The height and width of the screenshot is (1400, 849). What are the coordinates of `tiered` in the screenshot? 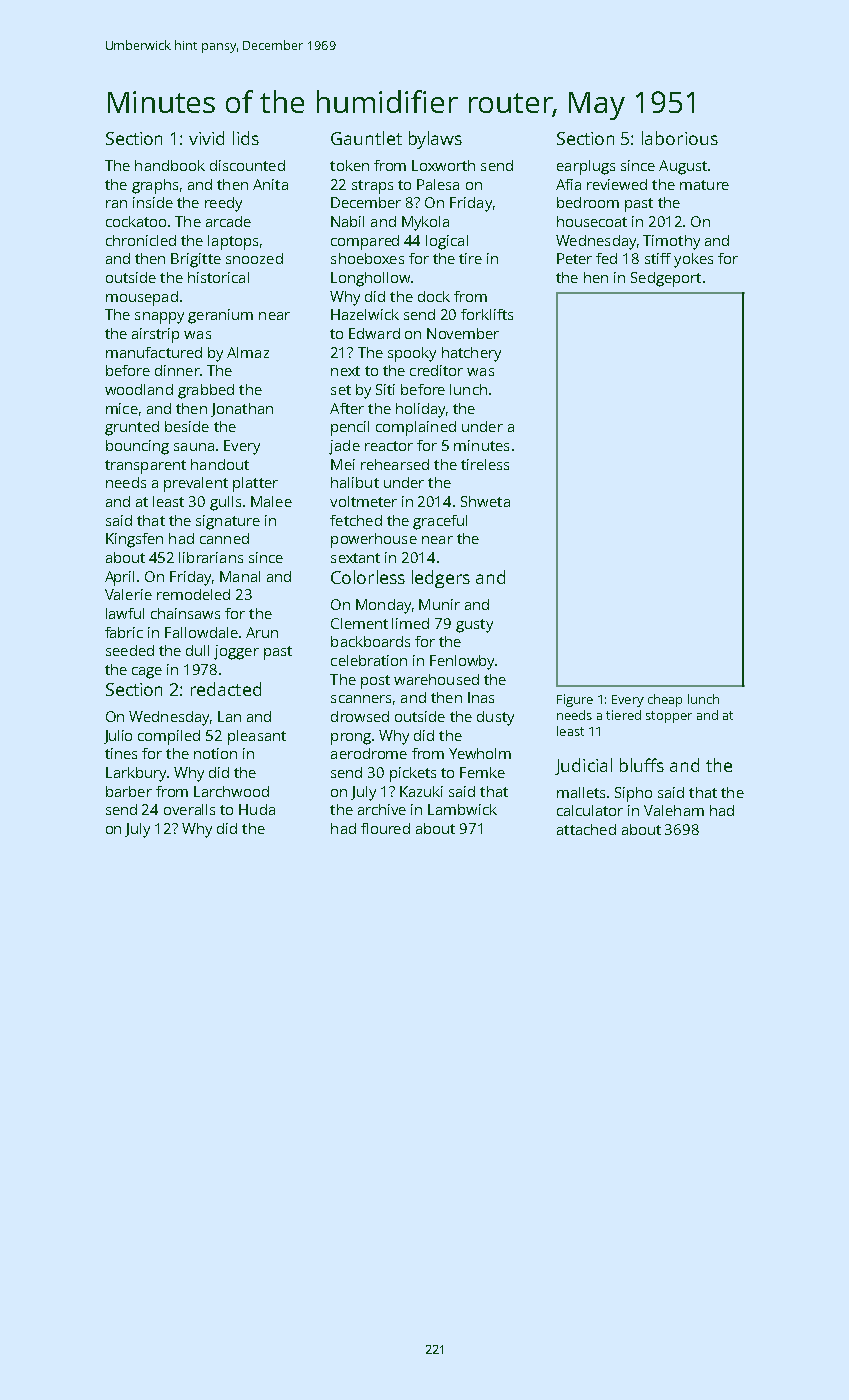 It's located at (623, 715).
